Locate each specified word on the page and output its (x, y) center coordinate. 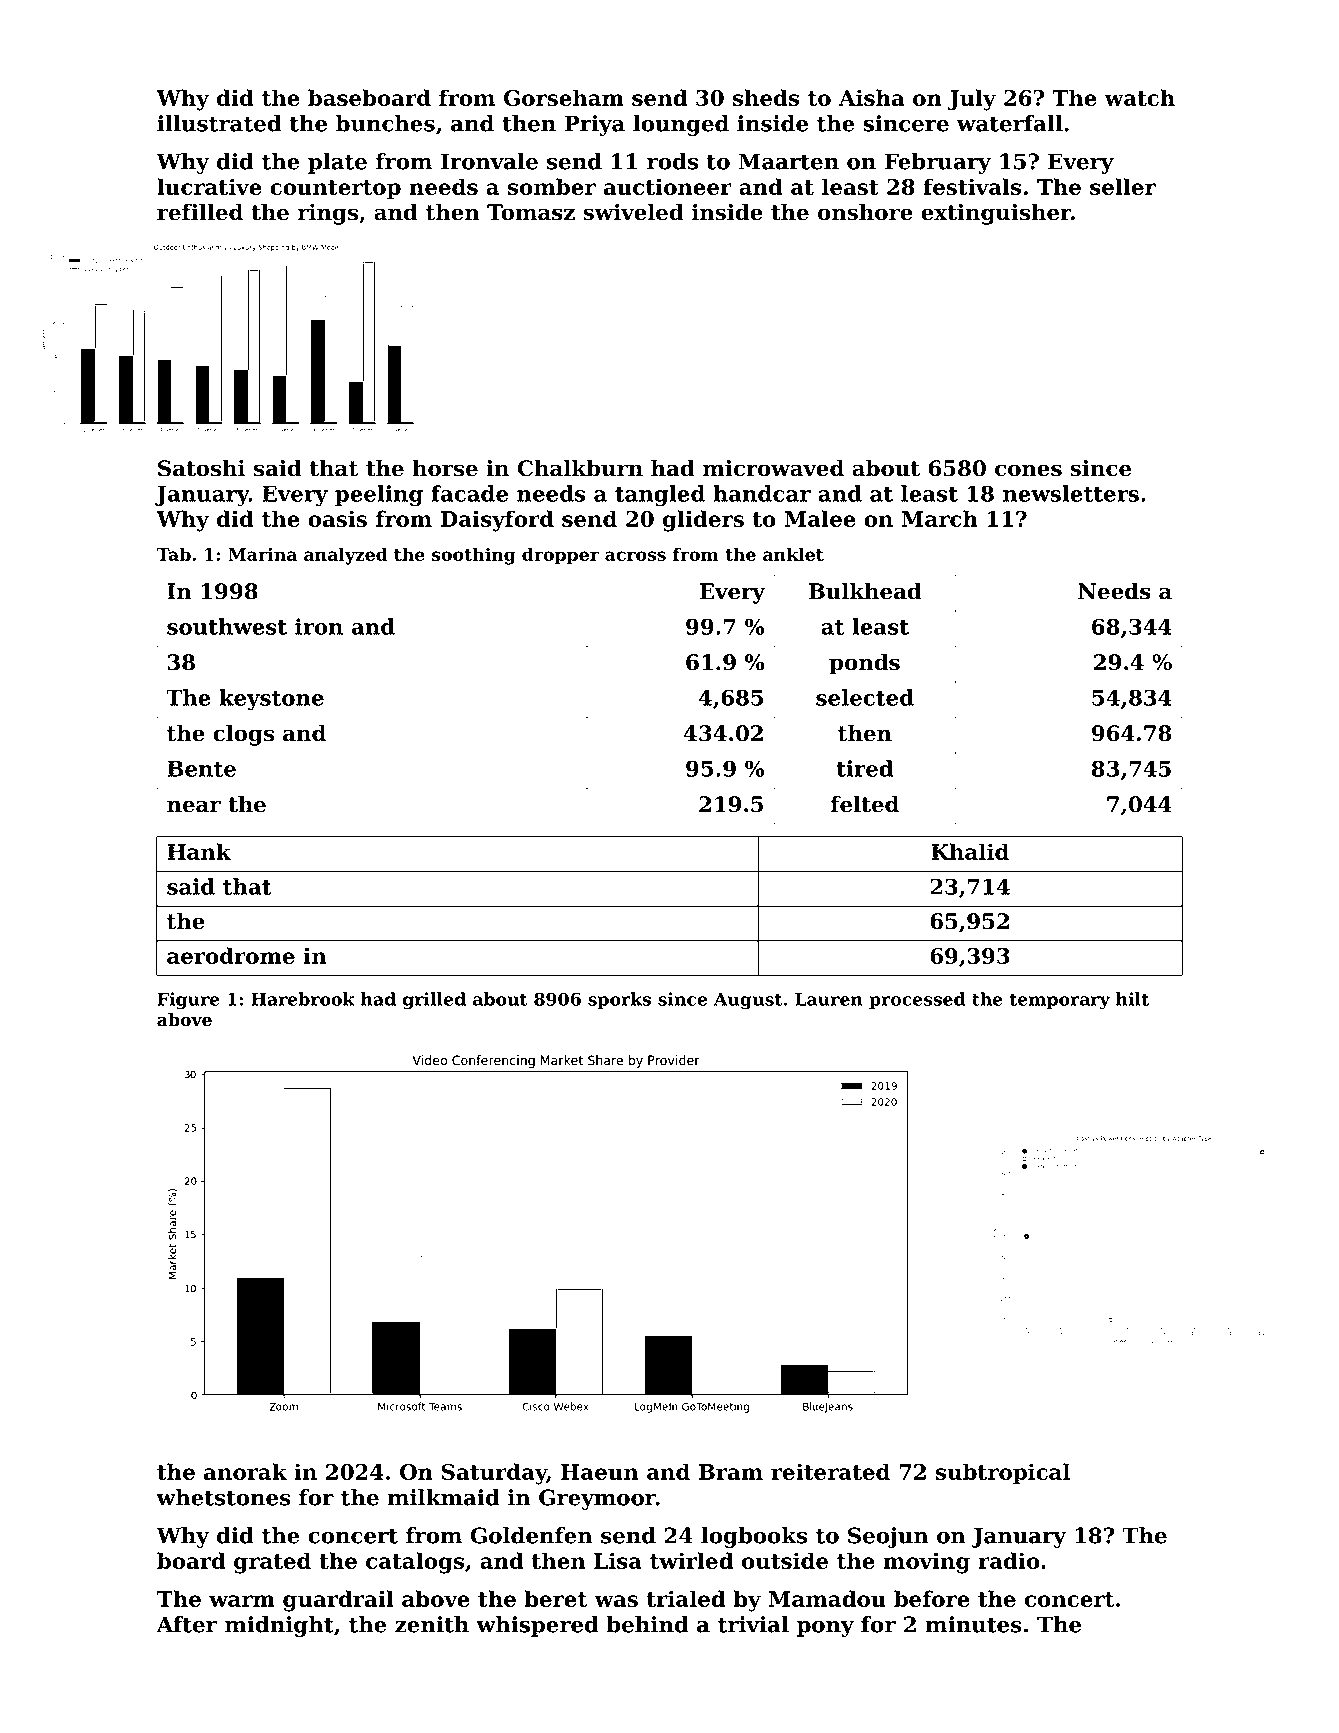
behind (647, 1624)
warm (242, 1601)
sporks (619, 1000)
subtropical (1003, 1473)
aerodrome (231, 955)
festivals (972, 186)
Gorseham (564, 97)
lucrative (209, 186)
